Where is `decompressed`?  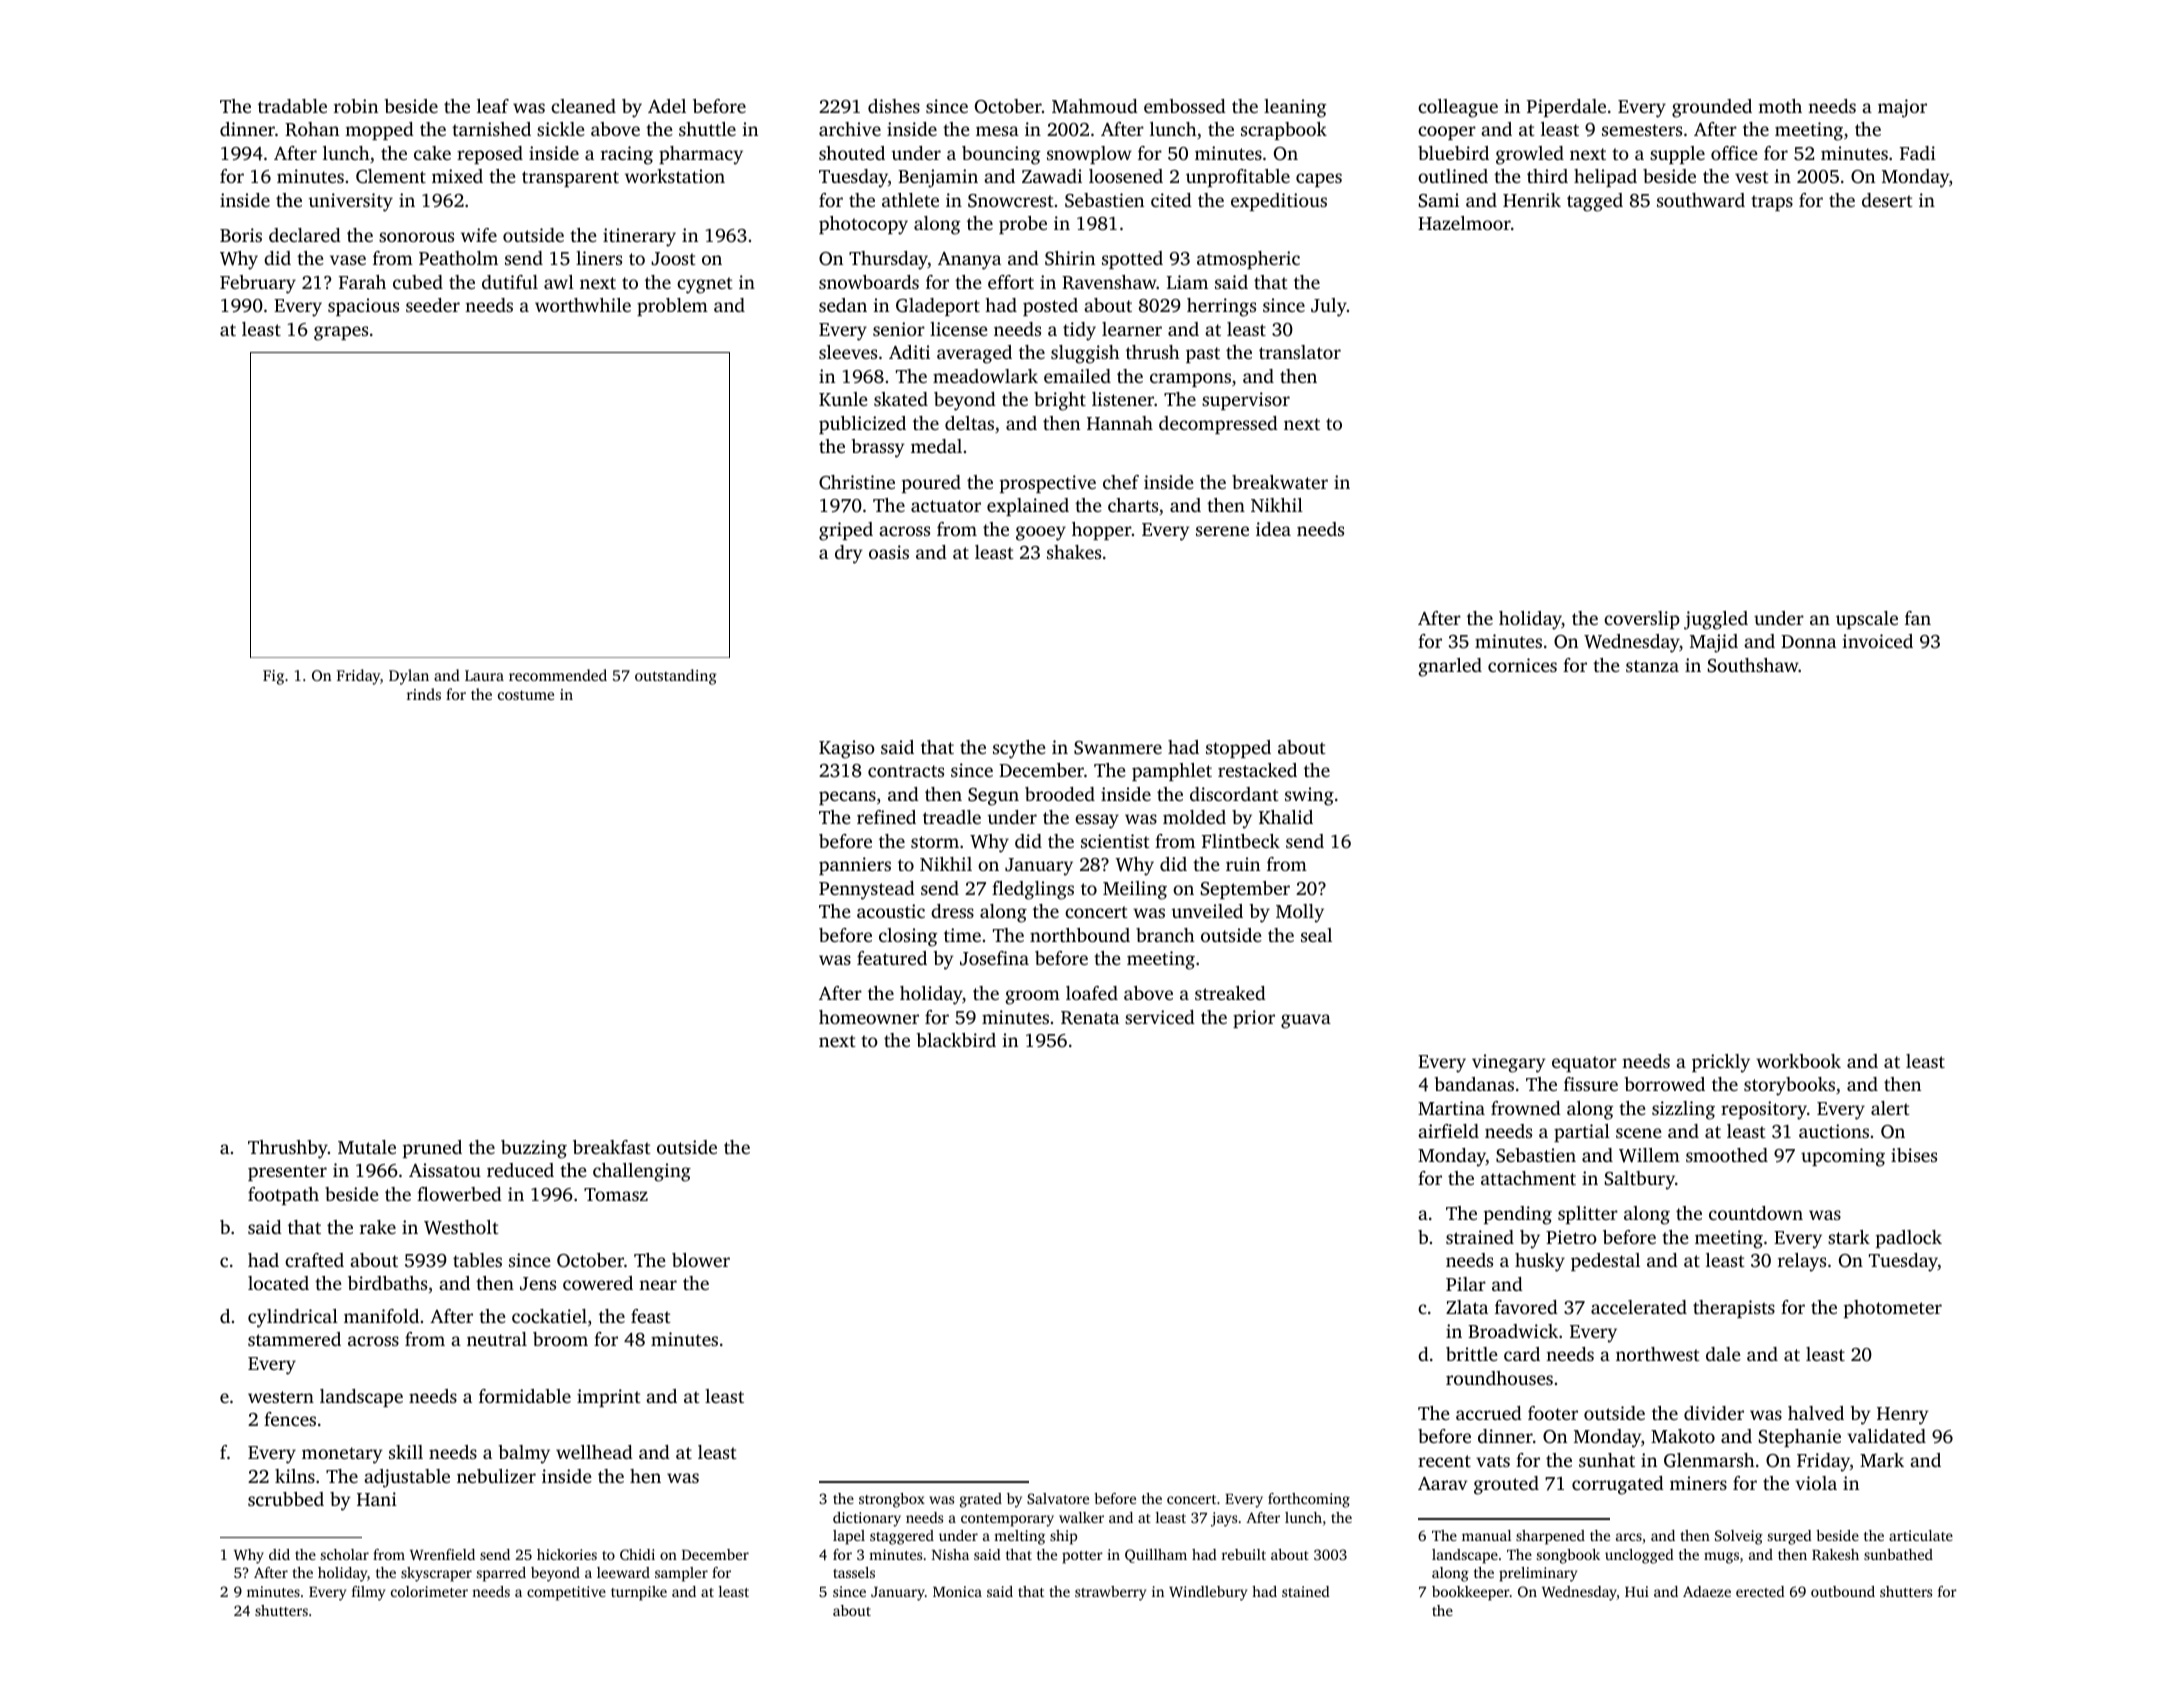 decompressed is located at coordinates (1218, 425).
